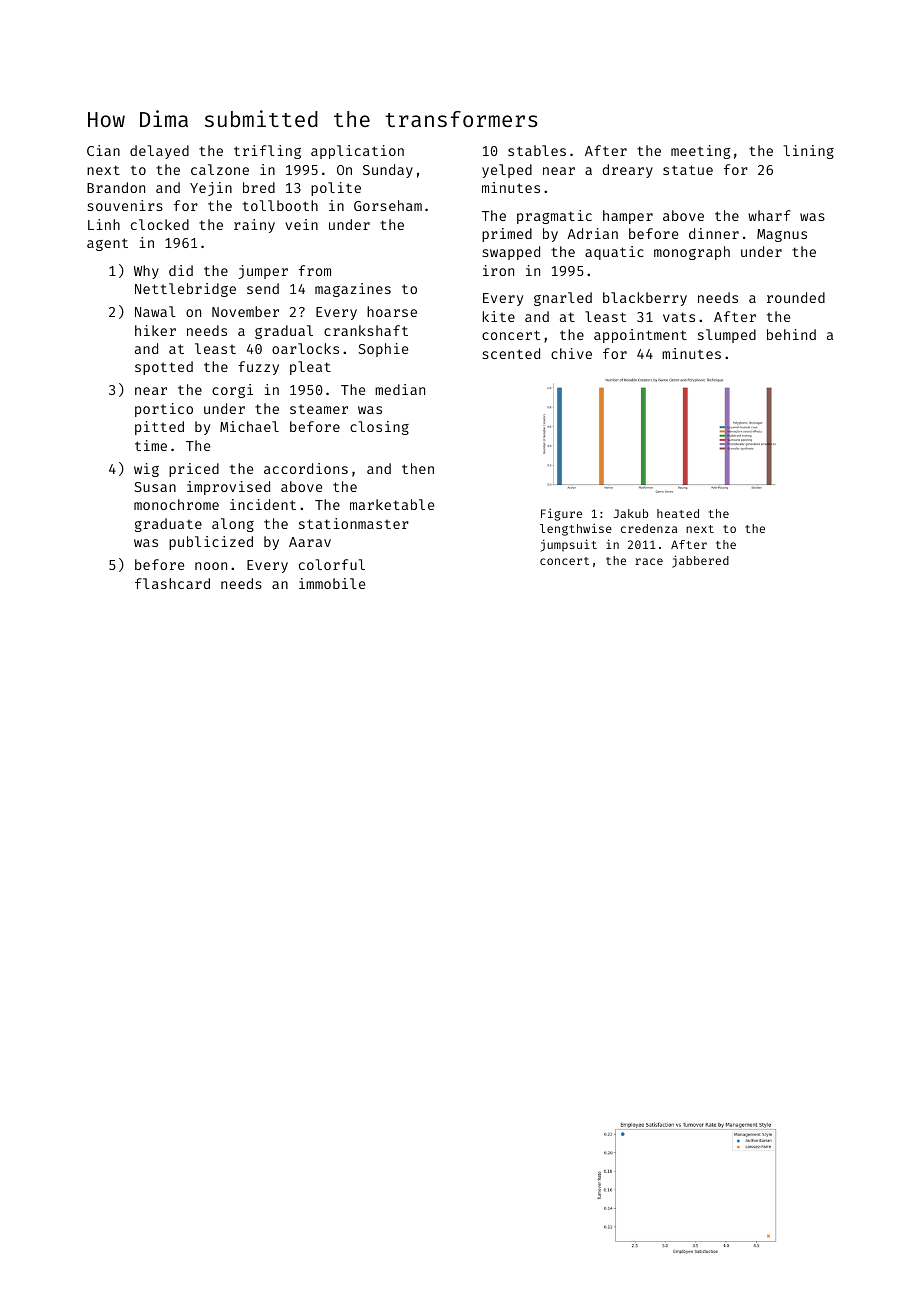  I want to click on gradual, so click(284, 332).
